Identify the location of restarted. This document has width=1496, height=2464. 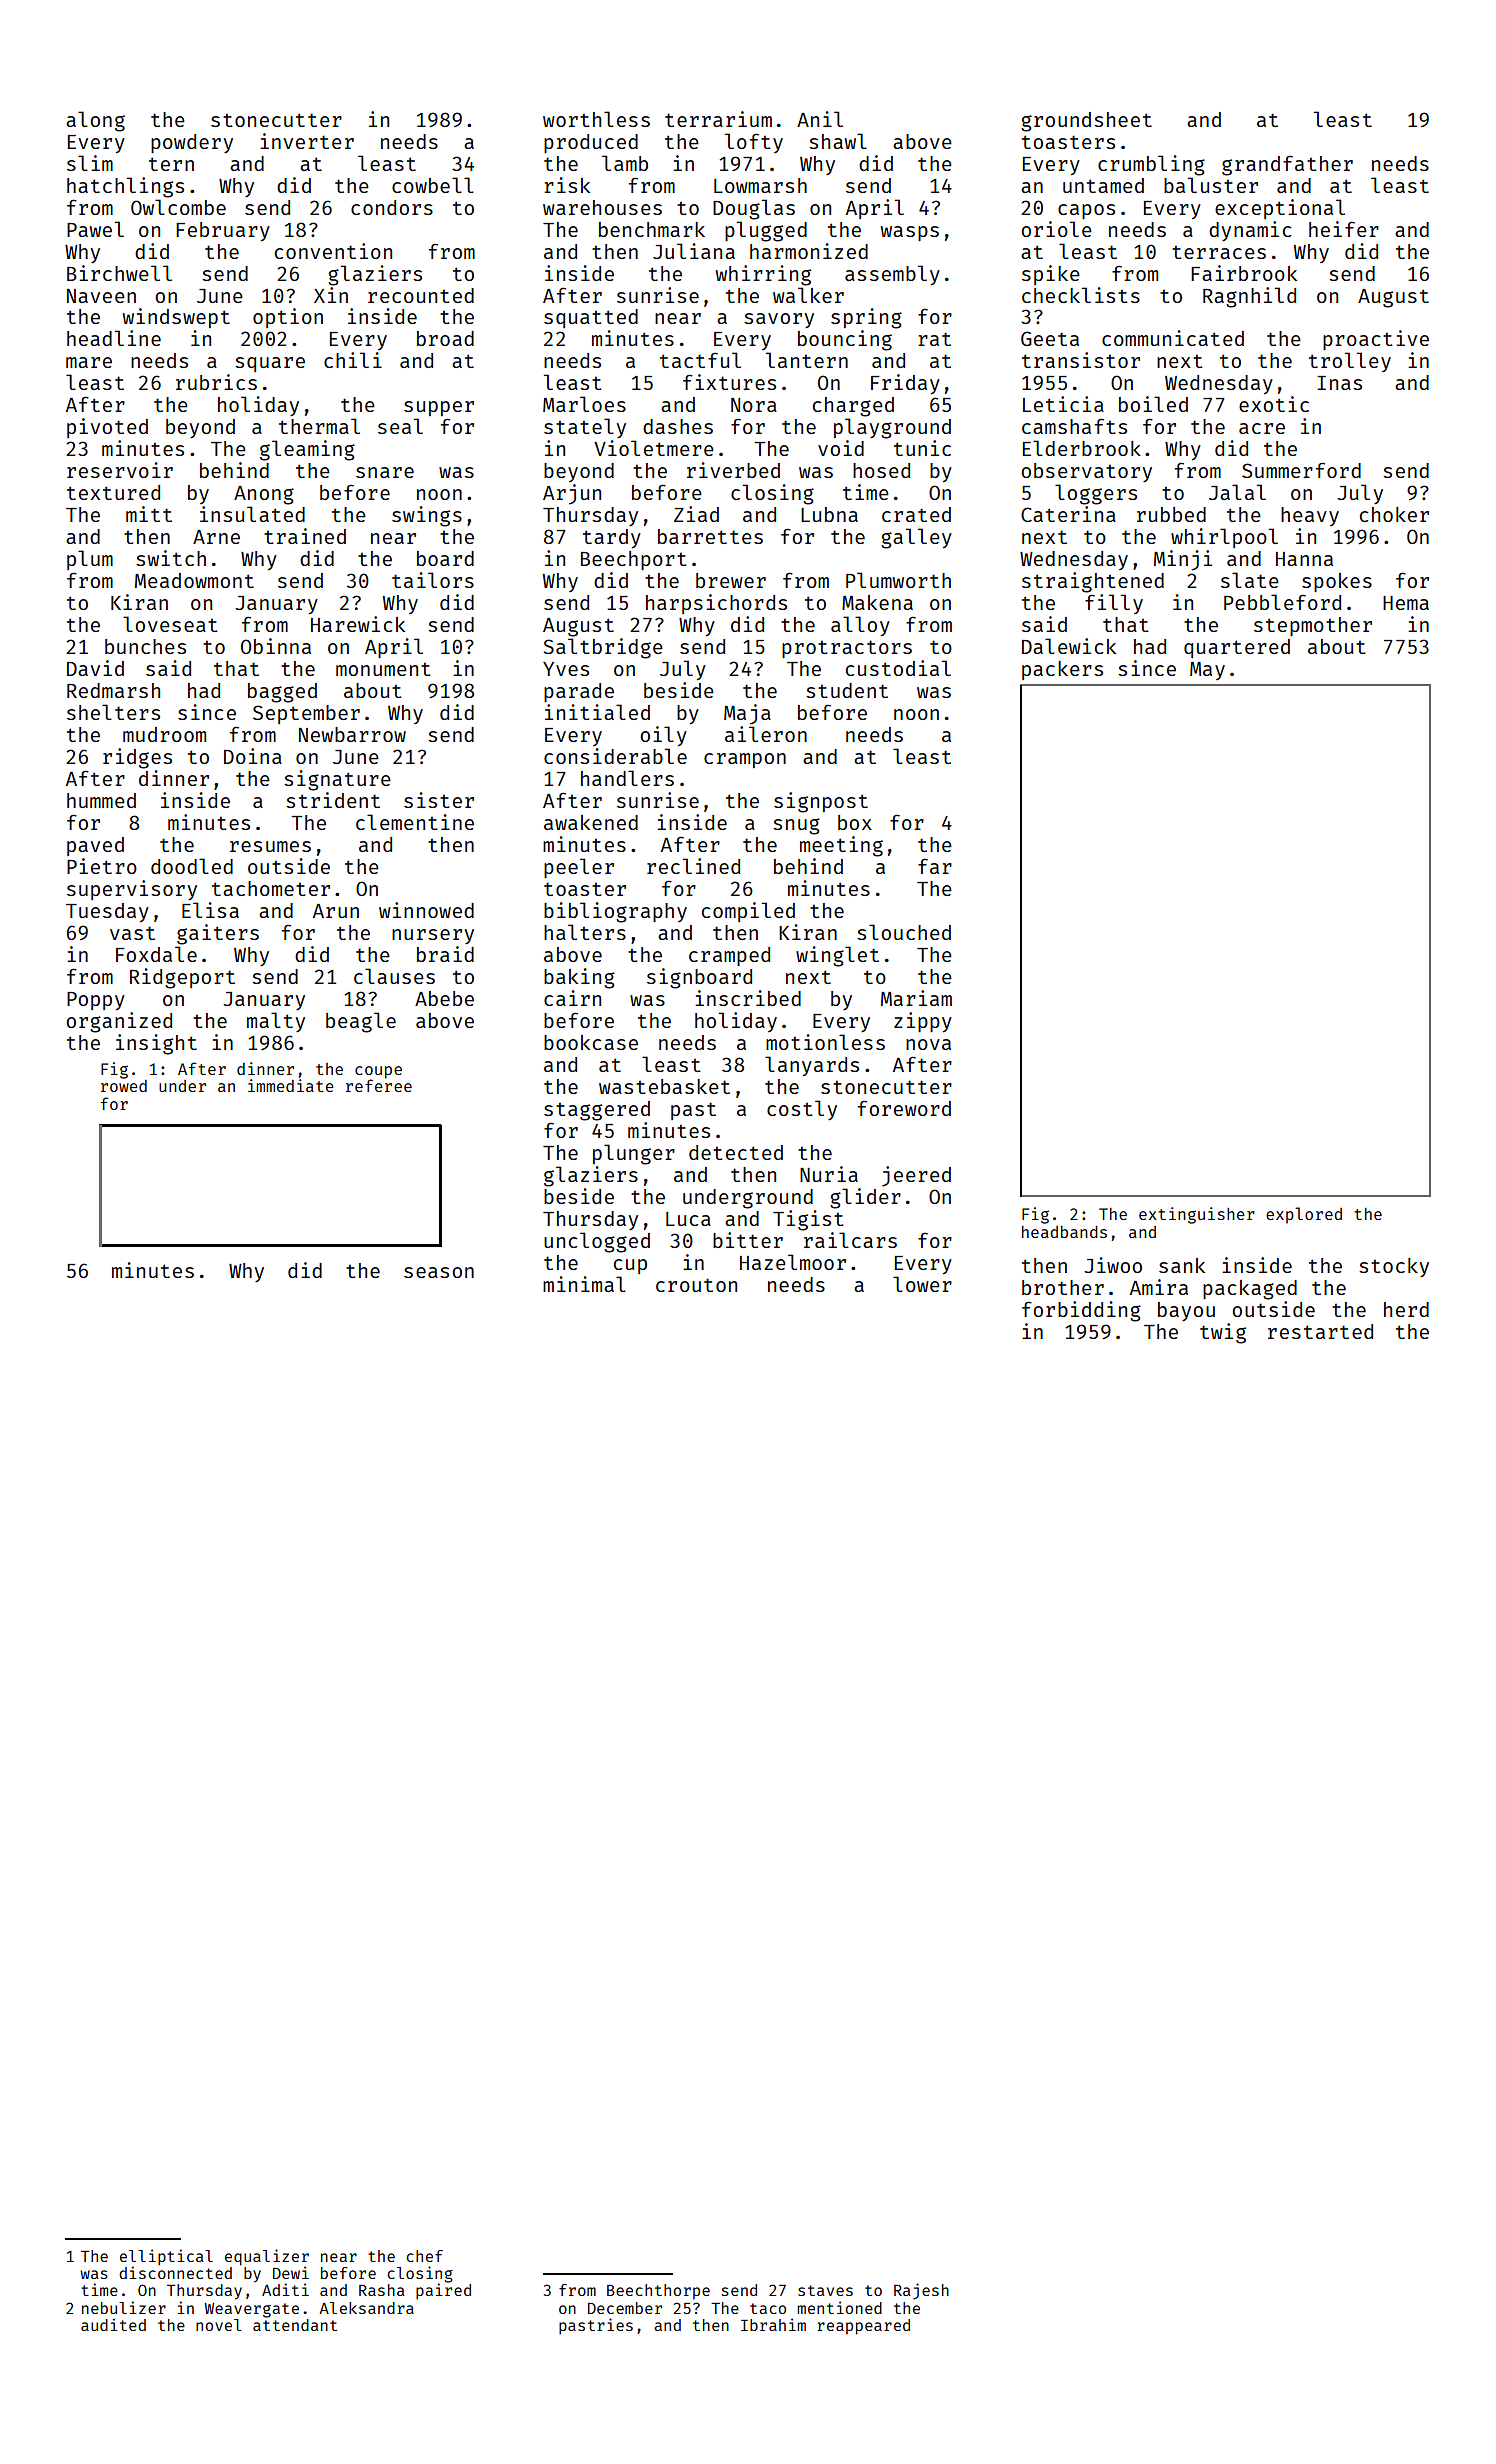
(1320, 1331).
